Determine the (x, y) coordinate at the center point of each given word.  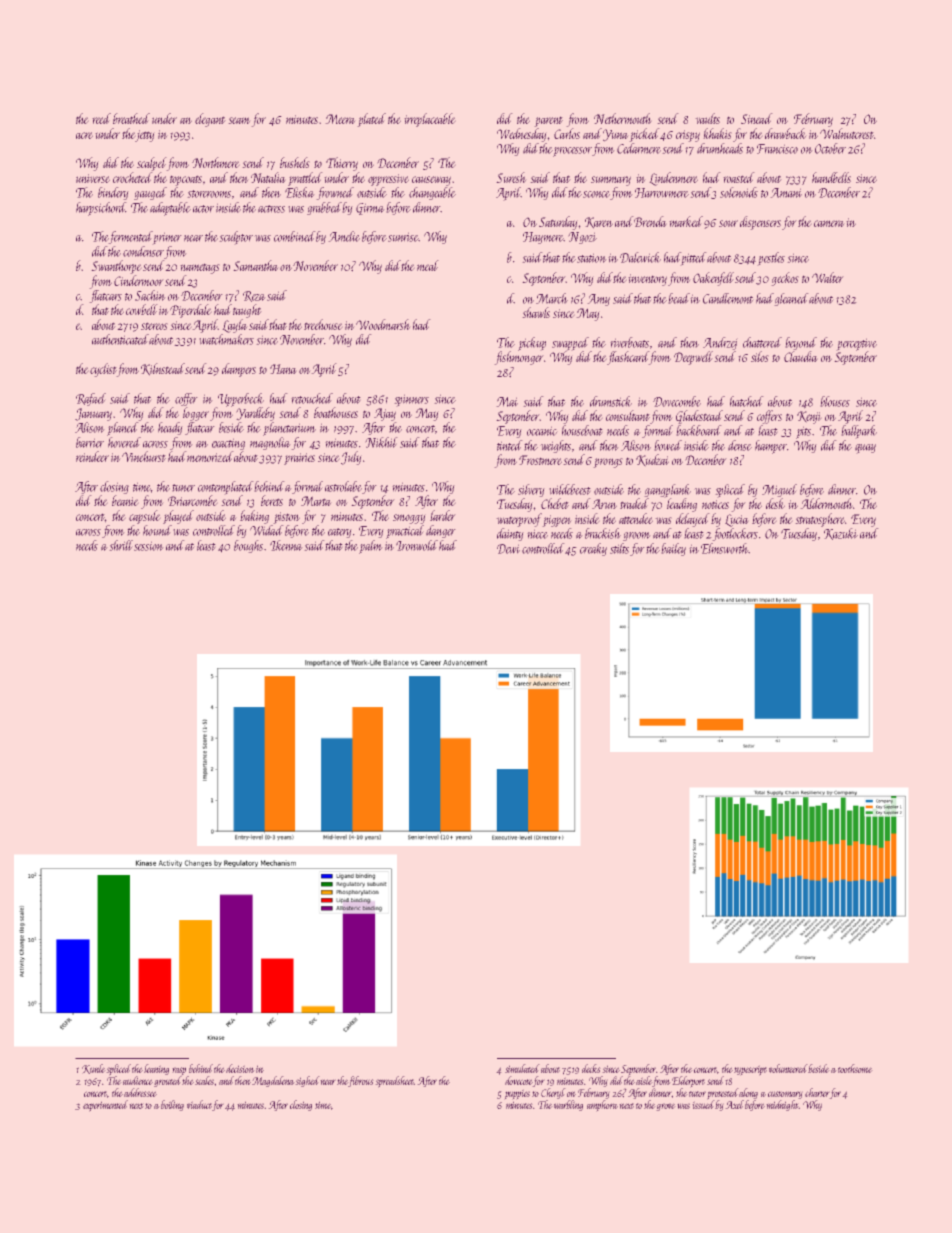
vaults (707, 118)
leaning (156, 1069)
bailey (673, 549)
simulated (522, 1068)
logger (196, 414)
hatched (747, 401)
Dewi (508, 549)
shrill (121, 545)
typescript (750, 1070)
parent (548, 121)
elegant (210, 120)
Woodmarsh (383, 324)
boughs (248, 546)
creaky (593, 549)
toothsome (855, 1068)
